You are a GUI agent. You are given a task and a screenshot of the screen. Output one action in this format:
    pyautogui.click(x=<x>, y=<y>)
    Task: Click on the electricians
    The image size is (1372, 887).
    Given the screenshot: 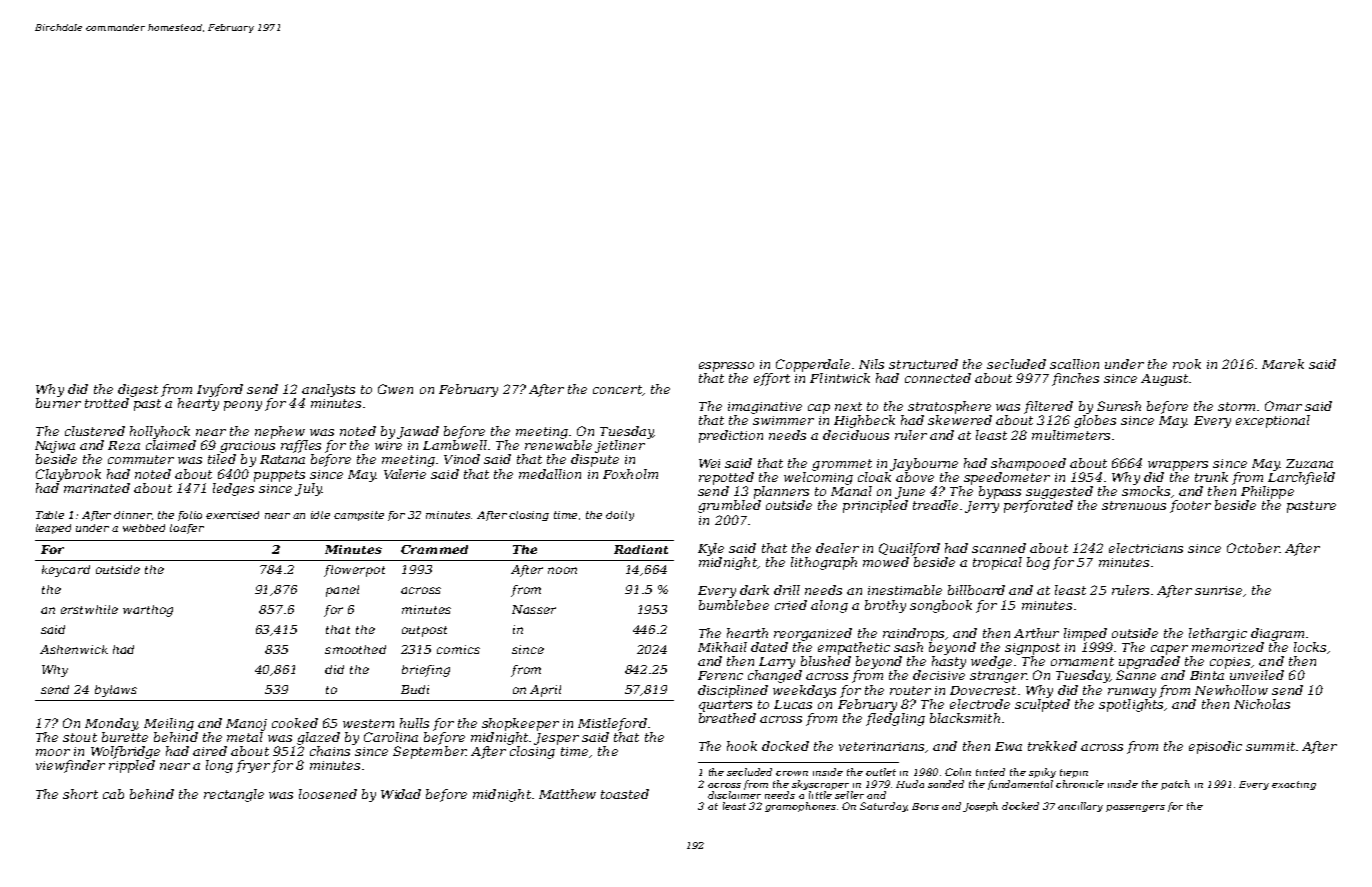 What is the action you would take?
    pyautogui.click(x=1146, y=548)
